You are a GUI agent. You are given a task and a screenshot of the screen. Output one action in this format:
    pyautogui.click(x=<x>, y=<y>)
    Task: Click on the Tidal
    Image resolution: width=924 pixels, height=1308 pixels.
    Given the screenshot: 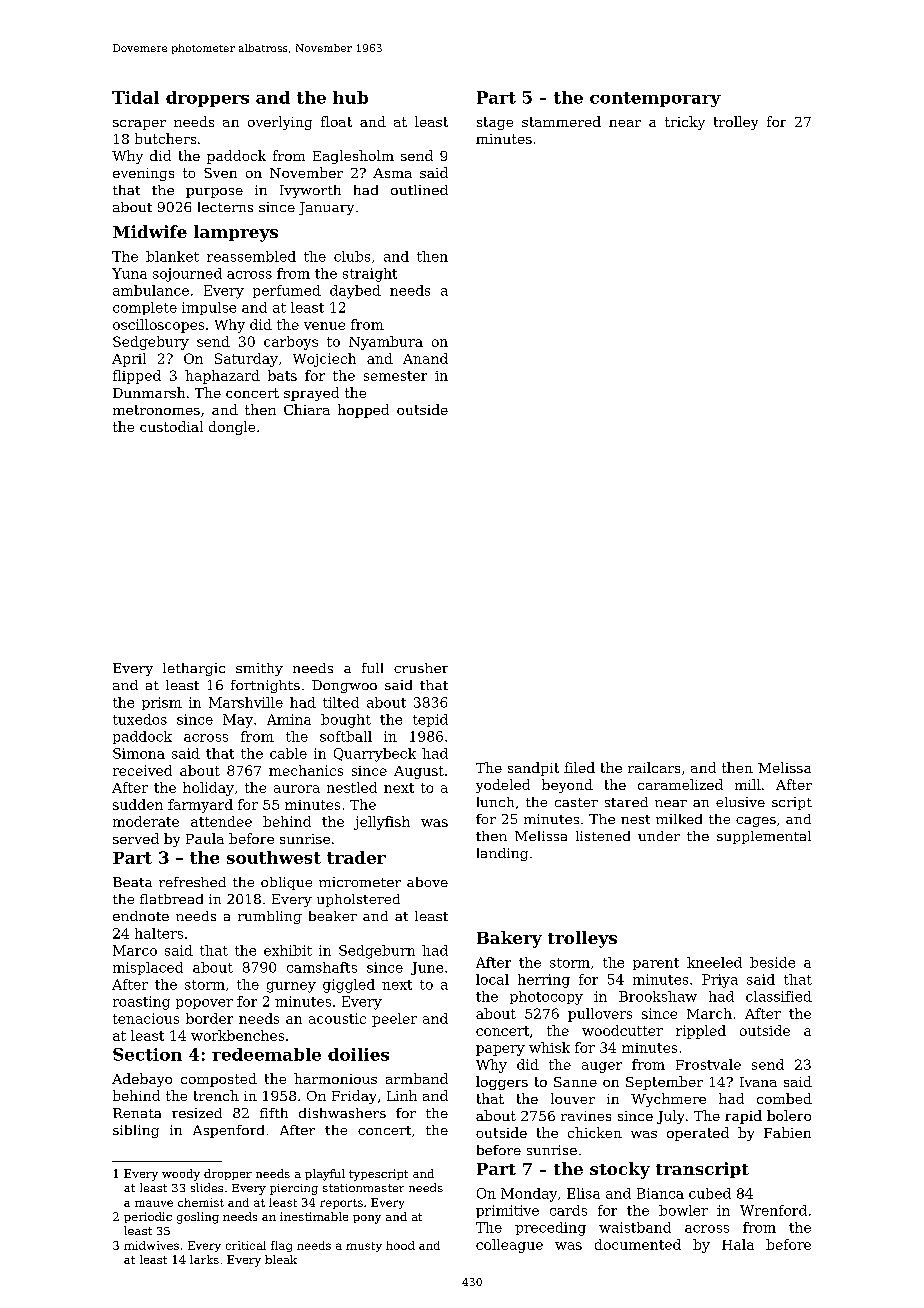 What is the action you would take?
    pyautogui.click(x=135, y=97)
